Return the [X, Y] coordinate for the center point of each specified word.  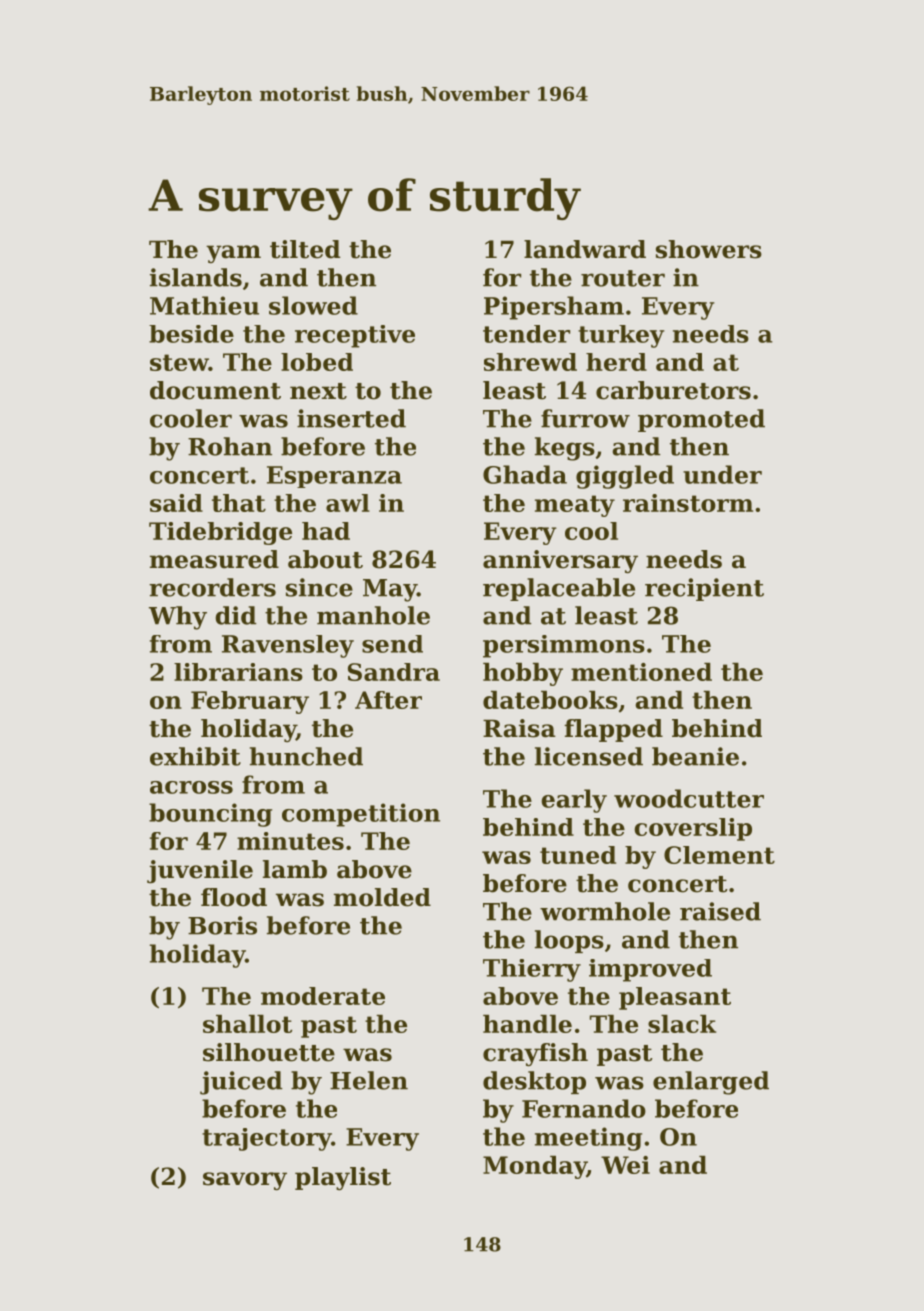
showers [709, 249]
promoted [701, 420]
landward [585, 249]
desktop [534, 1082]
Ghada [525, 474]
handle [527, 1024]
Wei [625, 1165]
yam [233, 254]
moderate [323, 996]
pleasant [675, 998]
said [176, 503]
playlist [343, 1178]
